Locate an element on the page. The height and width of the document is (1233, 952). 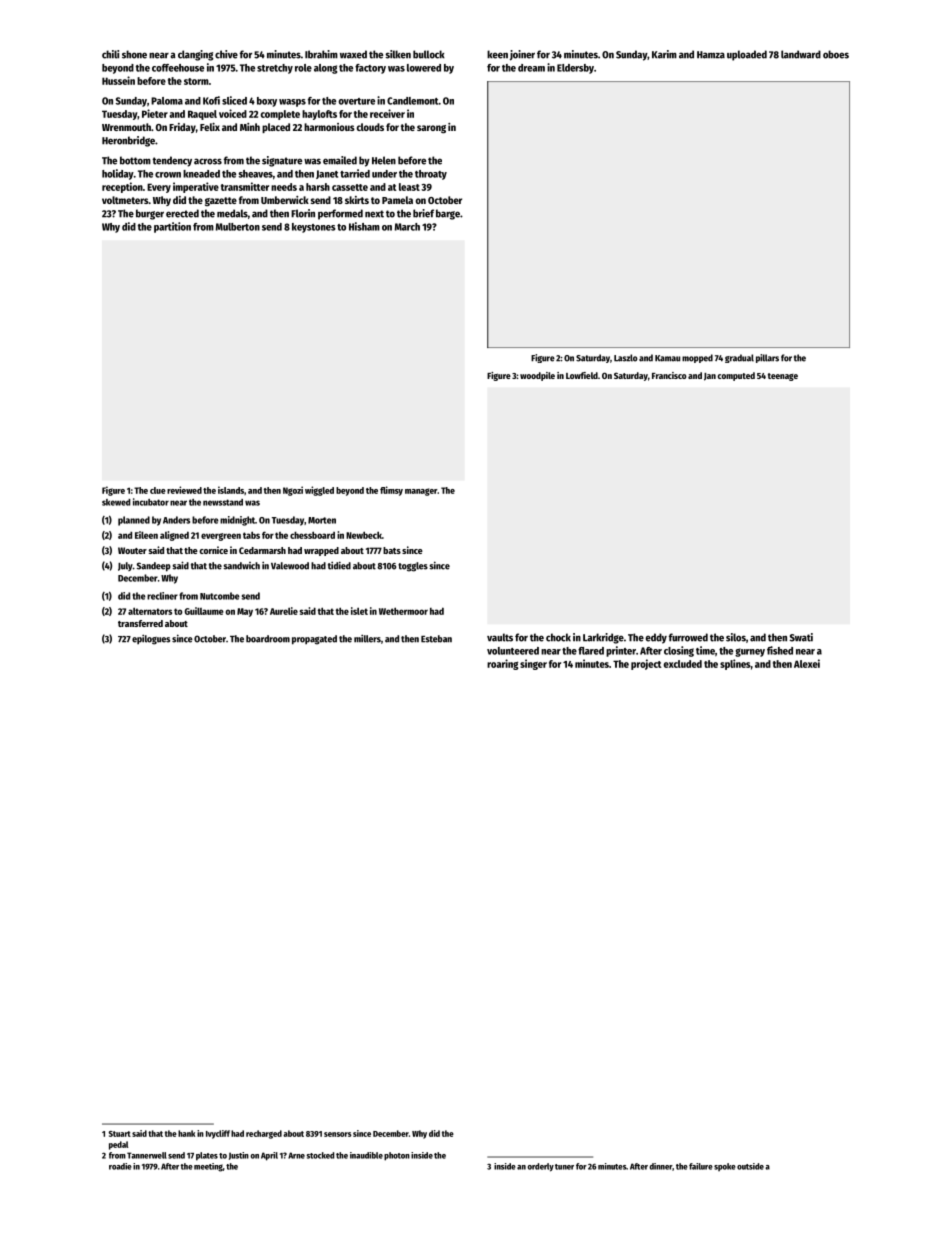
throaty is located at coordinates (431, 175).
